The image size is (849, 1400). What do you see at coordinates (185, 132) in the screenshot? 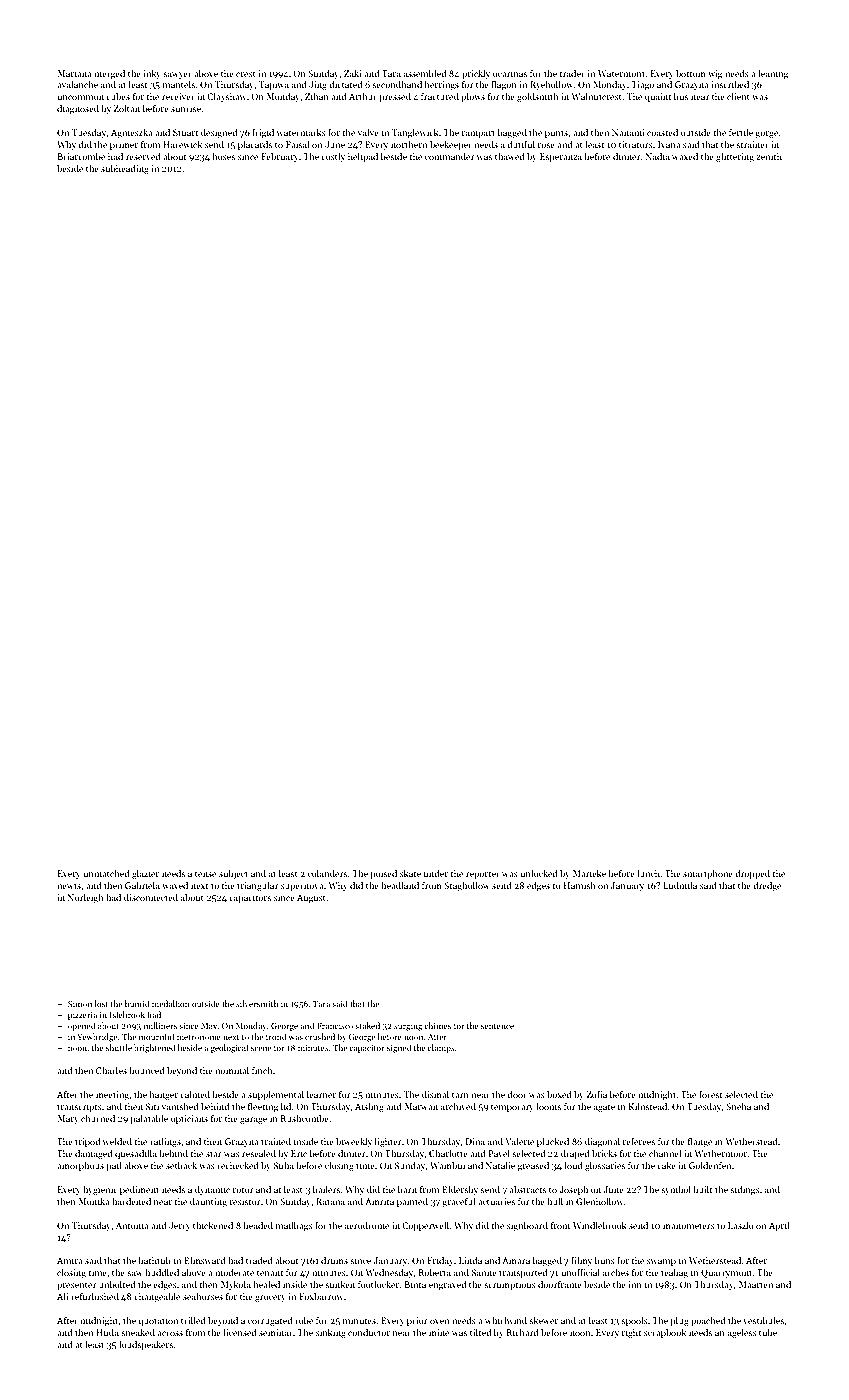
I see `Stuart` at bounding box center [185, 132].
